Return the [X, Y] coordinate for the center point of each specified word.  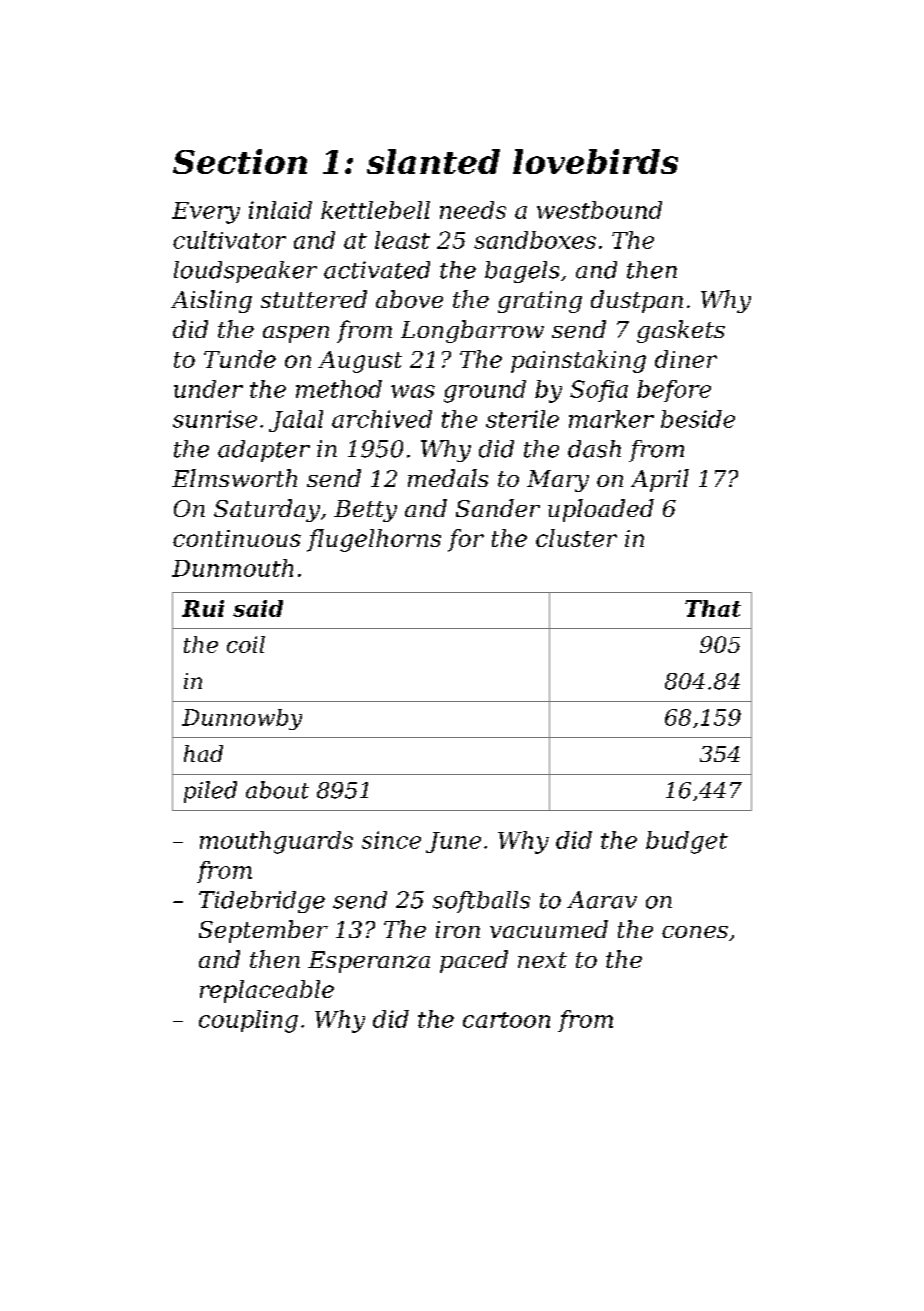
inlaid [280, 210]
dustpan [637, 301]
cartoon [506, 1020]
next [542, 960]
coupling [248, 1021]
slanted [433, 161]
